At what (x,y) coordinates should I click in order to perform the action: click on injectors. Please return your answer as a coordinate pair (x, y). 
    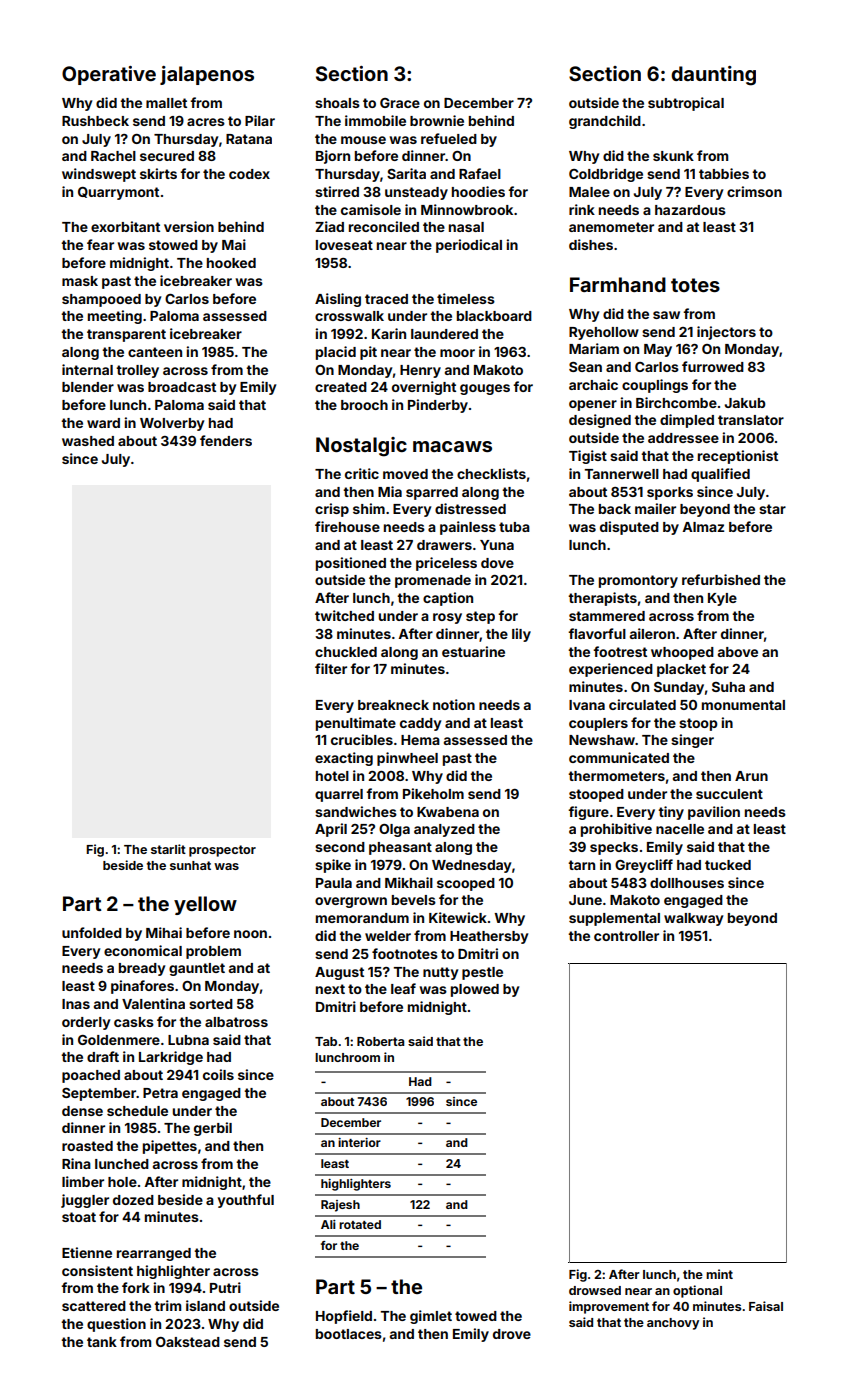
    Looking at the image, I should click on (726, 333).
